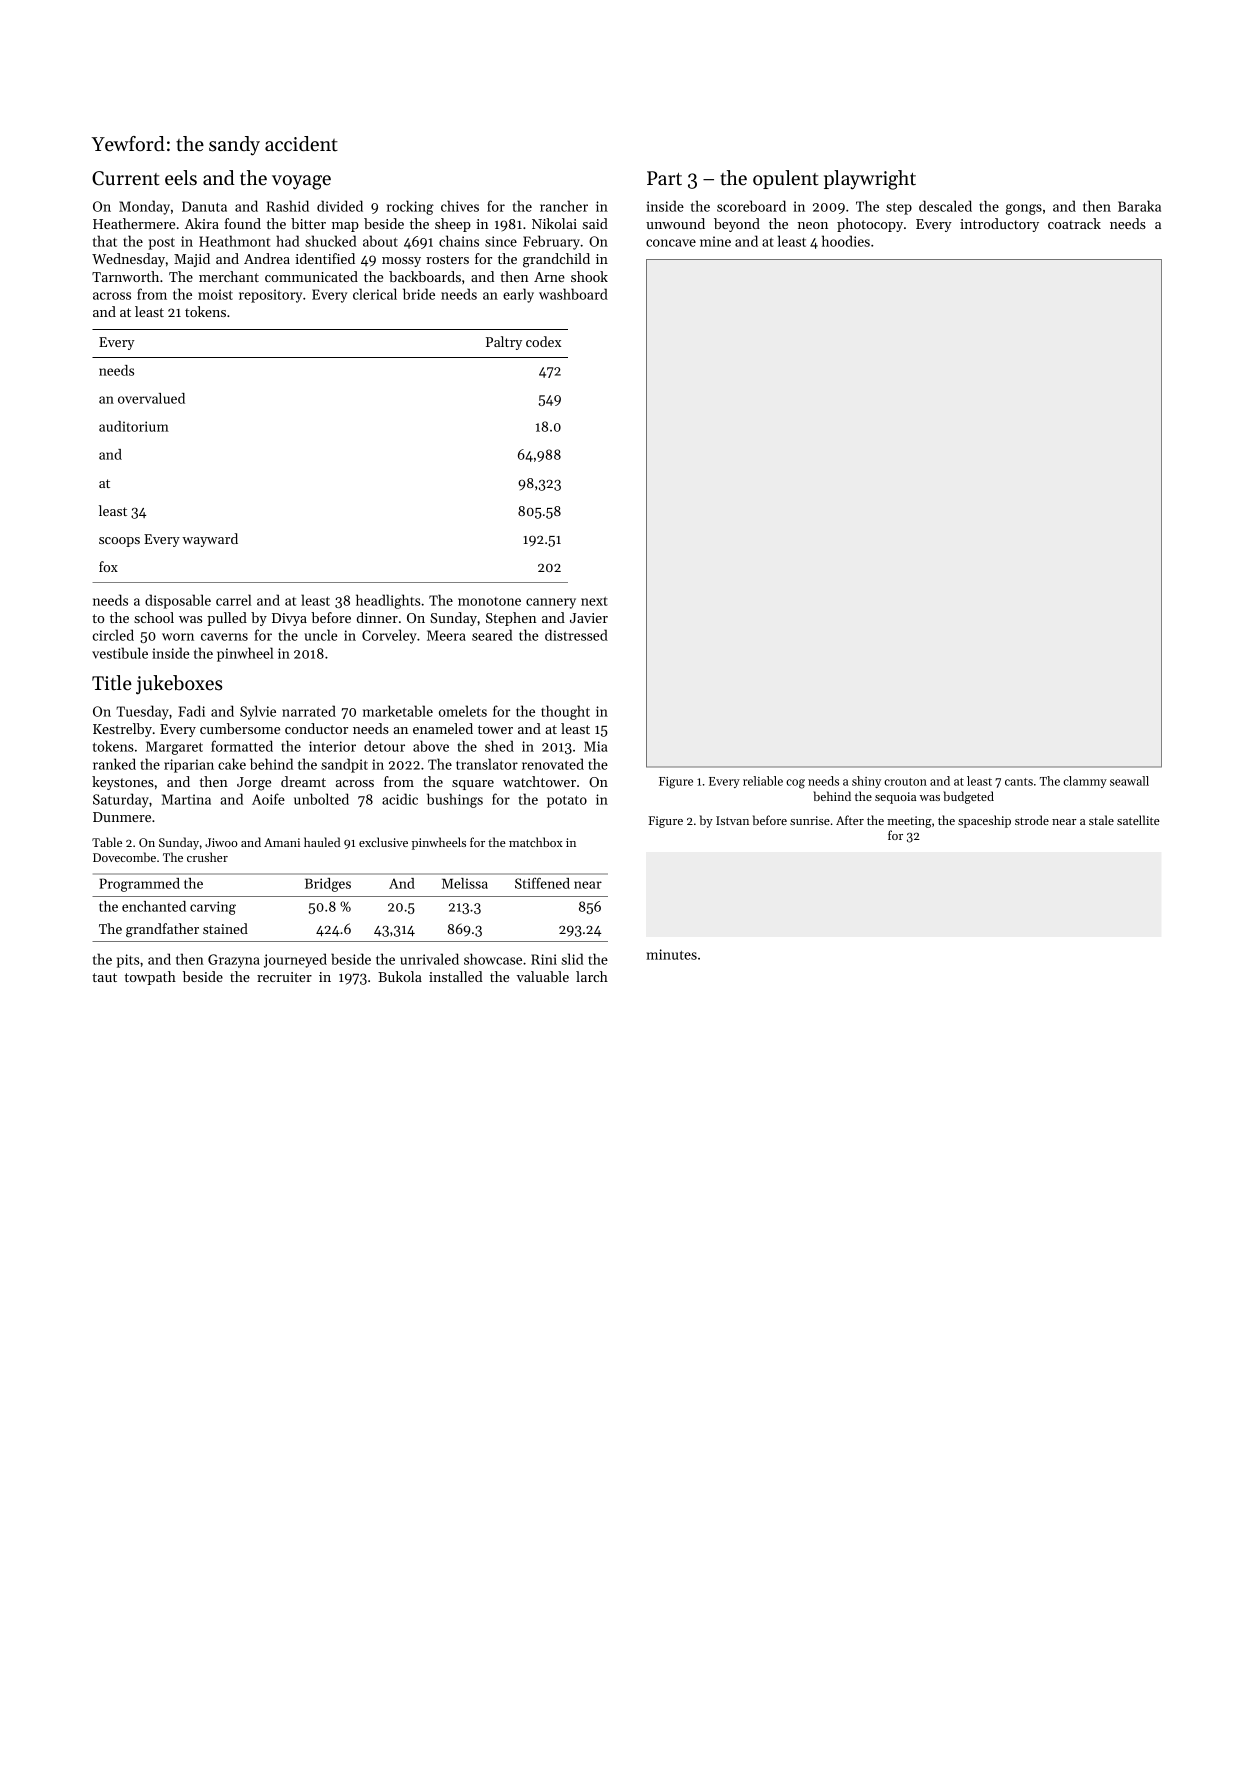  Describe the element at coordinates (1074, 223) in the screenshot. I see `coatrack` at that location.
